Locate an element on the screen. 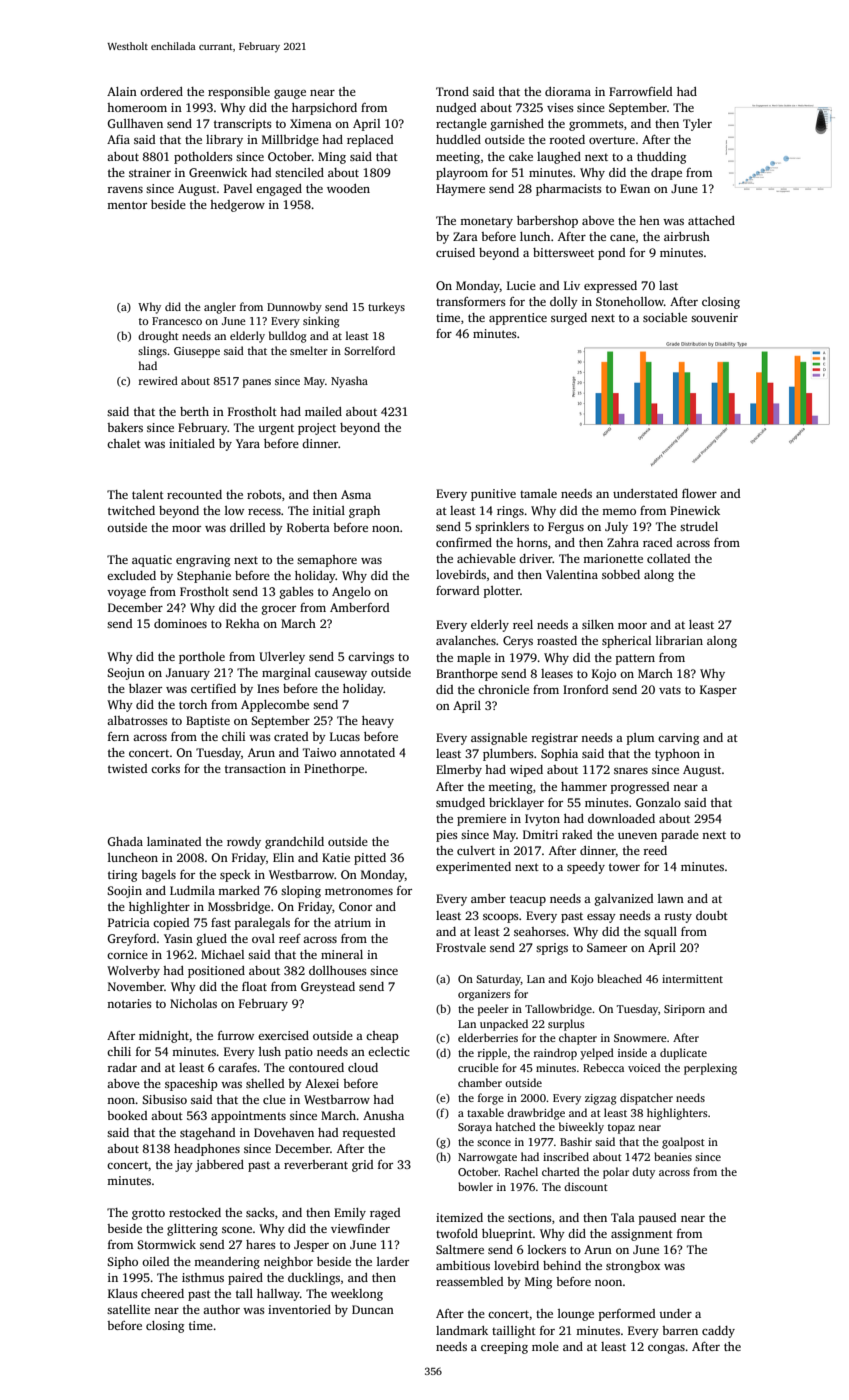 Image resolution: width=849 pixels, height=1400 pixels. memo is located at coordinates (619, 512).
